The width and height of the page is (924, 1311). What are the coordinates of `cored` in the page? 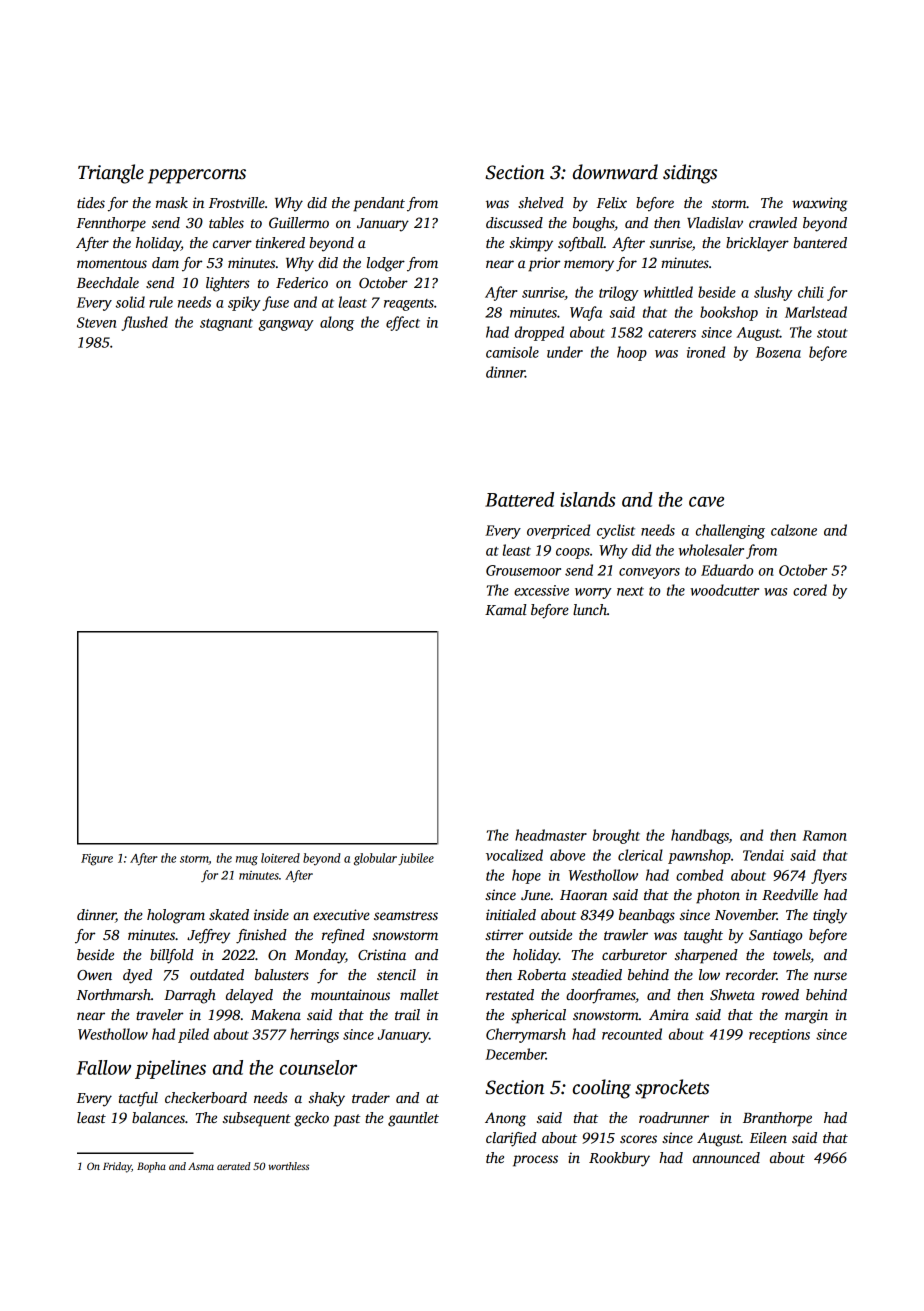 It's located at (810, 590).
